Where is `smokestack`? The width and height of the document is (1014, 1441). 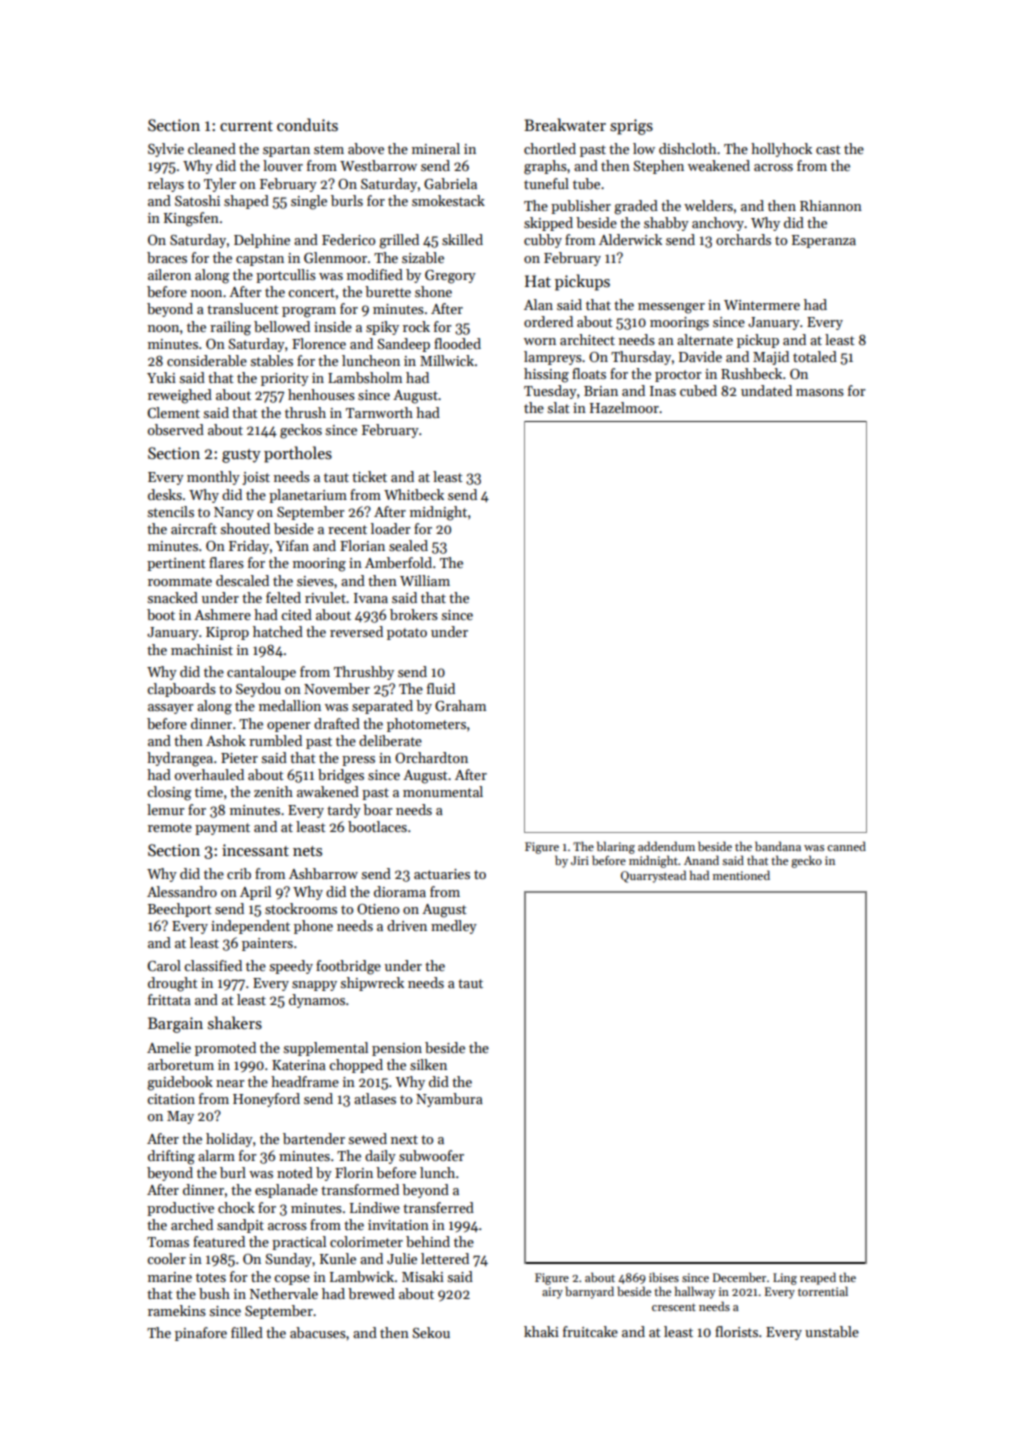 smokestack is located at coordinates (448, 200).
